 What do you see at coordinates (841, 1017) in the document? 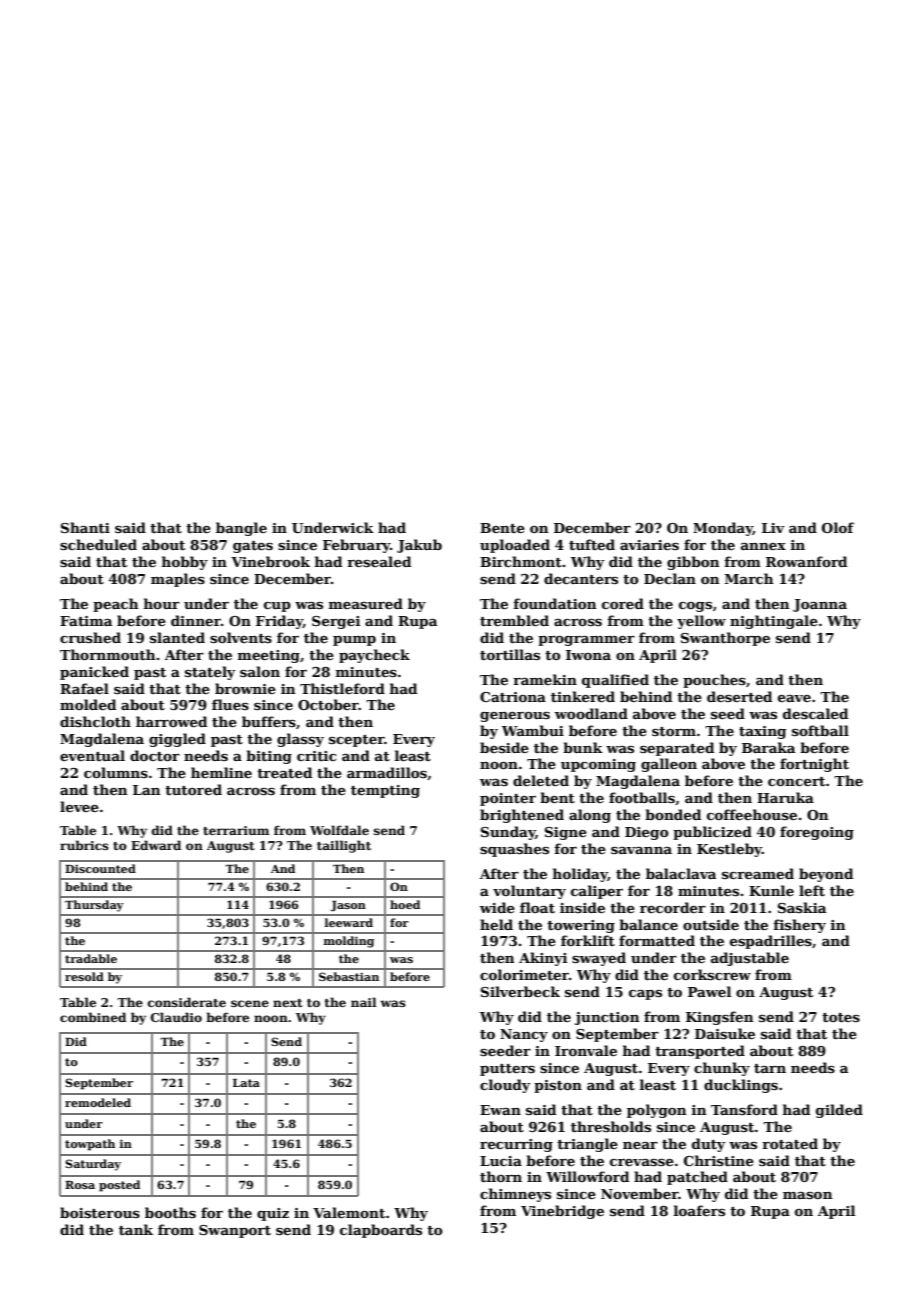
I see `totes` at bounding box center [841, 1017].
